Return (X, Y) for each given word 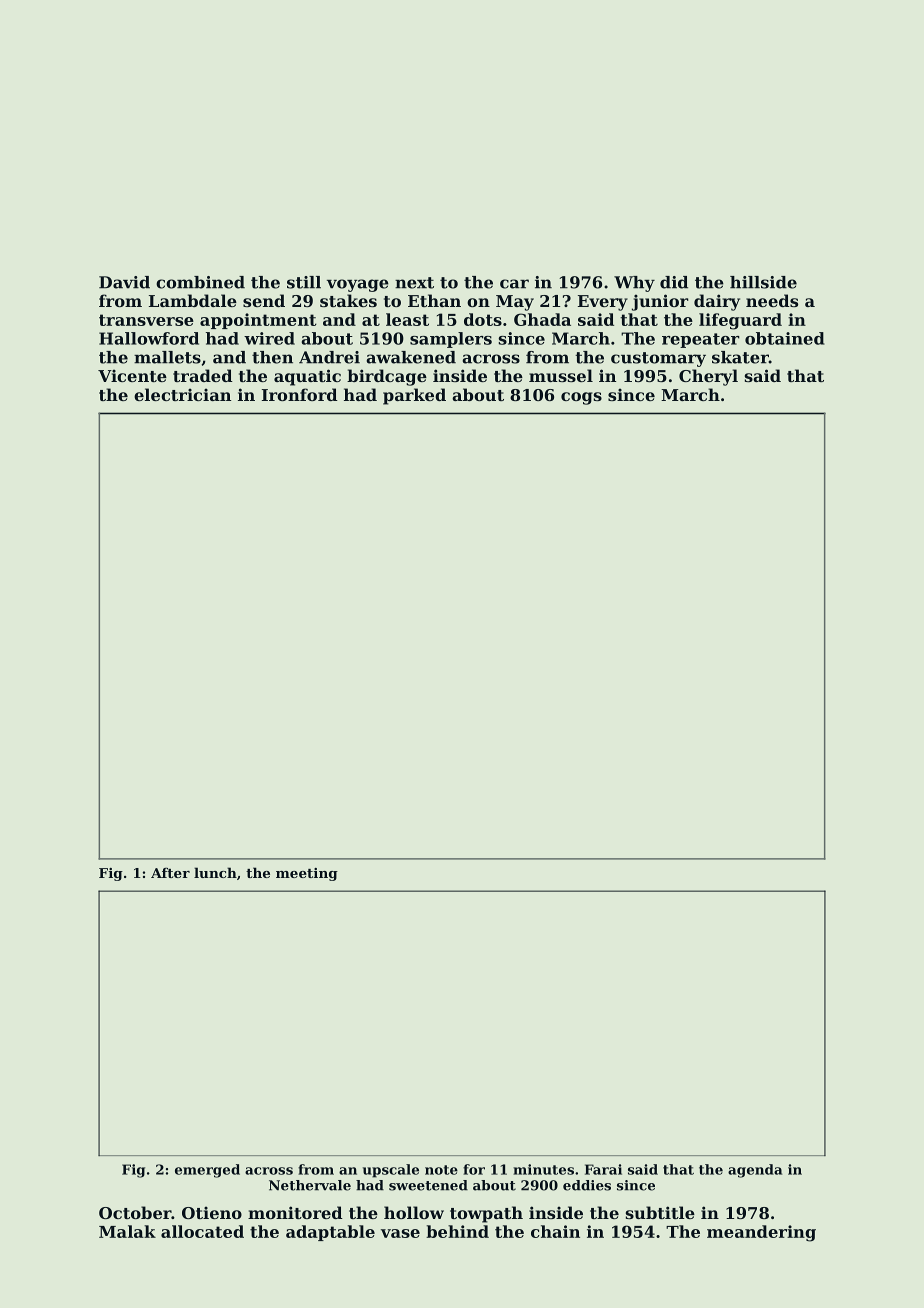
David (124, 282)
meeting (307, 874)
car (514, 284)
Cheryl (708, 377)
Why (634, 284)
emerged (207, 1171)
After (170, 873)
